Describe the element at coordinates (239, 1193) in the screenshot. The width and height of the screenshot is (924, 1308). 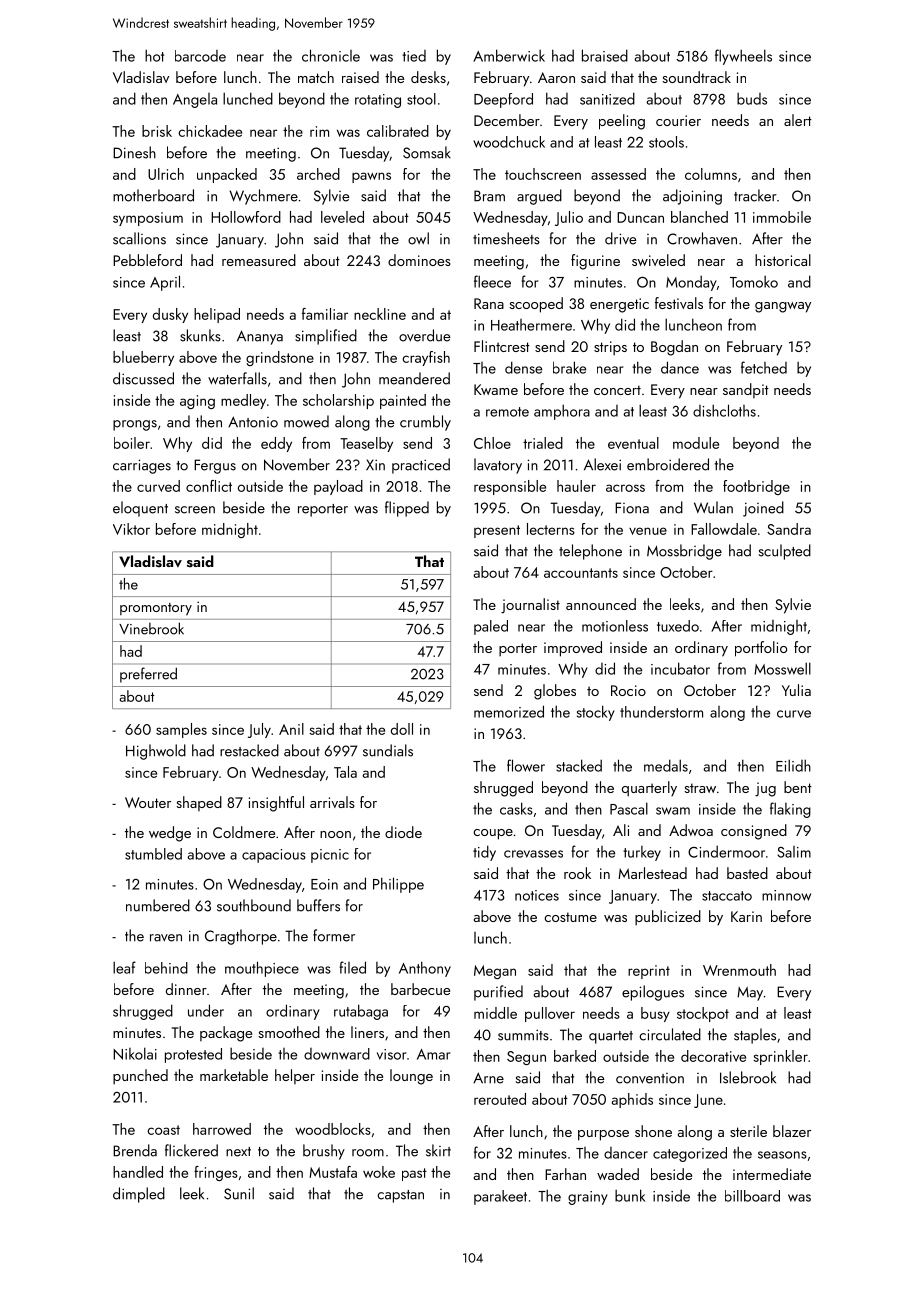
I see `Sunil` at that location.
